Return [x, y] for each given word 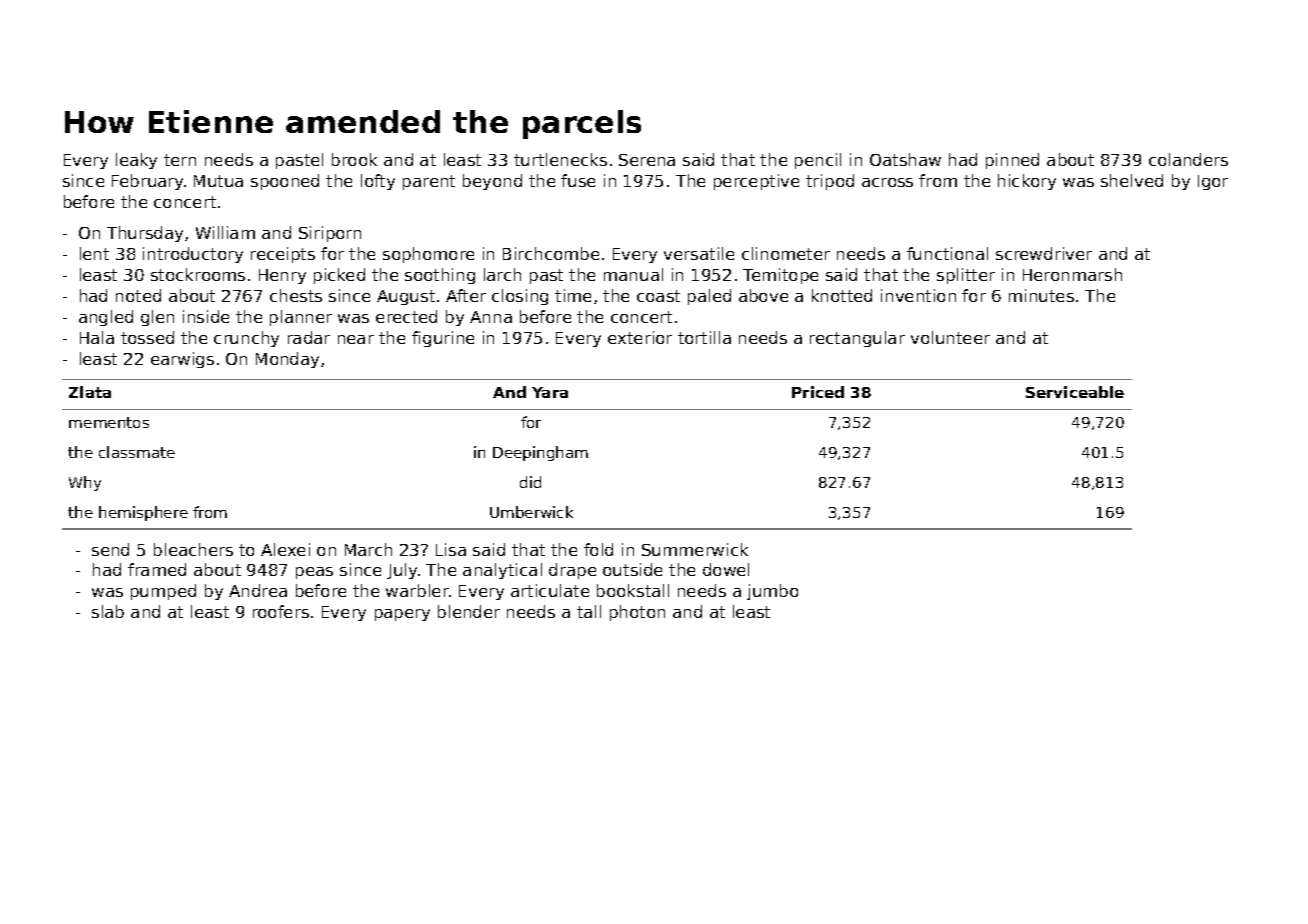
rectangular [857, 339]
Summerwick [695, 549]
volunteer [950, 337]
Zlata [90, 392]
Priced [818, 392]
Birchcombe [551, 253]
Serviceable [1075, 392]
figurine [443, 339]
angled [106, 318]
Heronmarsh [1072, 274]
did [530, 482]
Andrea [258, 590]
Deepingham [540, 453]
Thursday [145, 234]
